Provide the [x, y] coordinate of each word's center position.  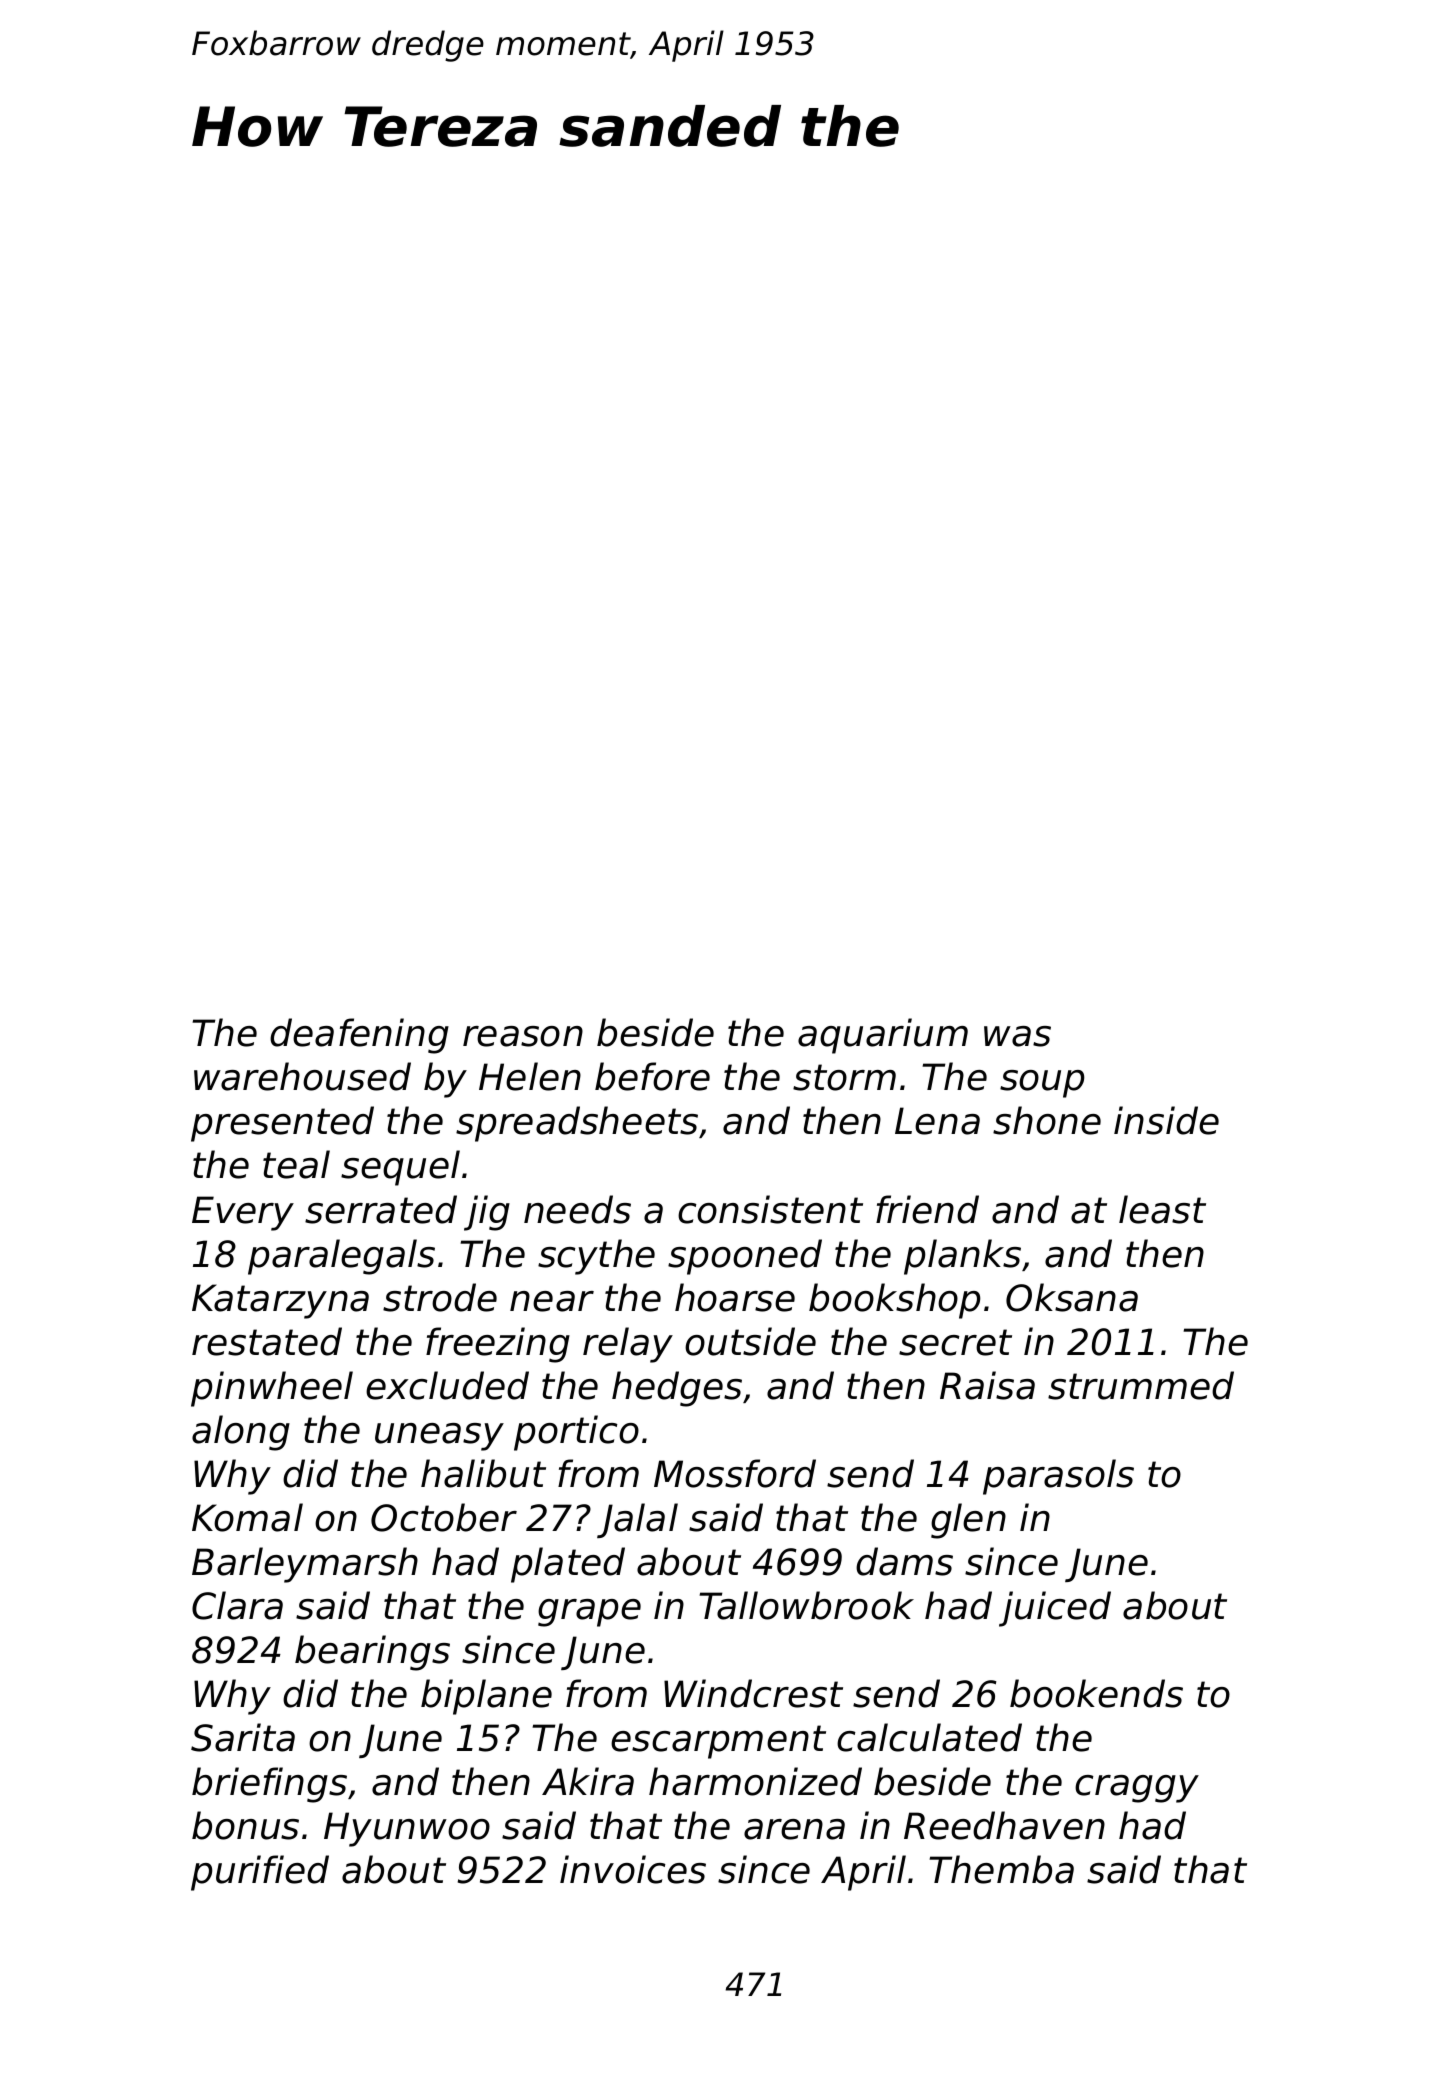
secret [955, 1342]
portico [576, 1433]
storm [844, 1077]
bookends [1096, 1693]
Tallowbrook [806, 1605]
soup [1042, 1084]
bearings [372, 1653]
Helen [530, 1076]
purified [260, 1873]
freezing [498, 1345]
